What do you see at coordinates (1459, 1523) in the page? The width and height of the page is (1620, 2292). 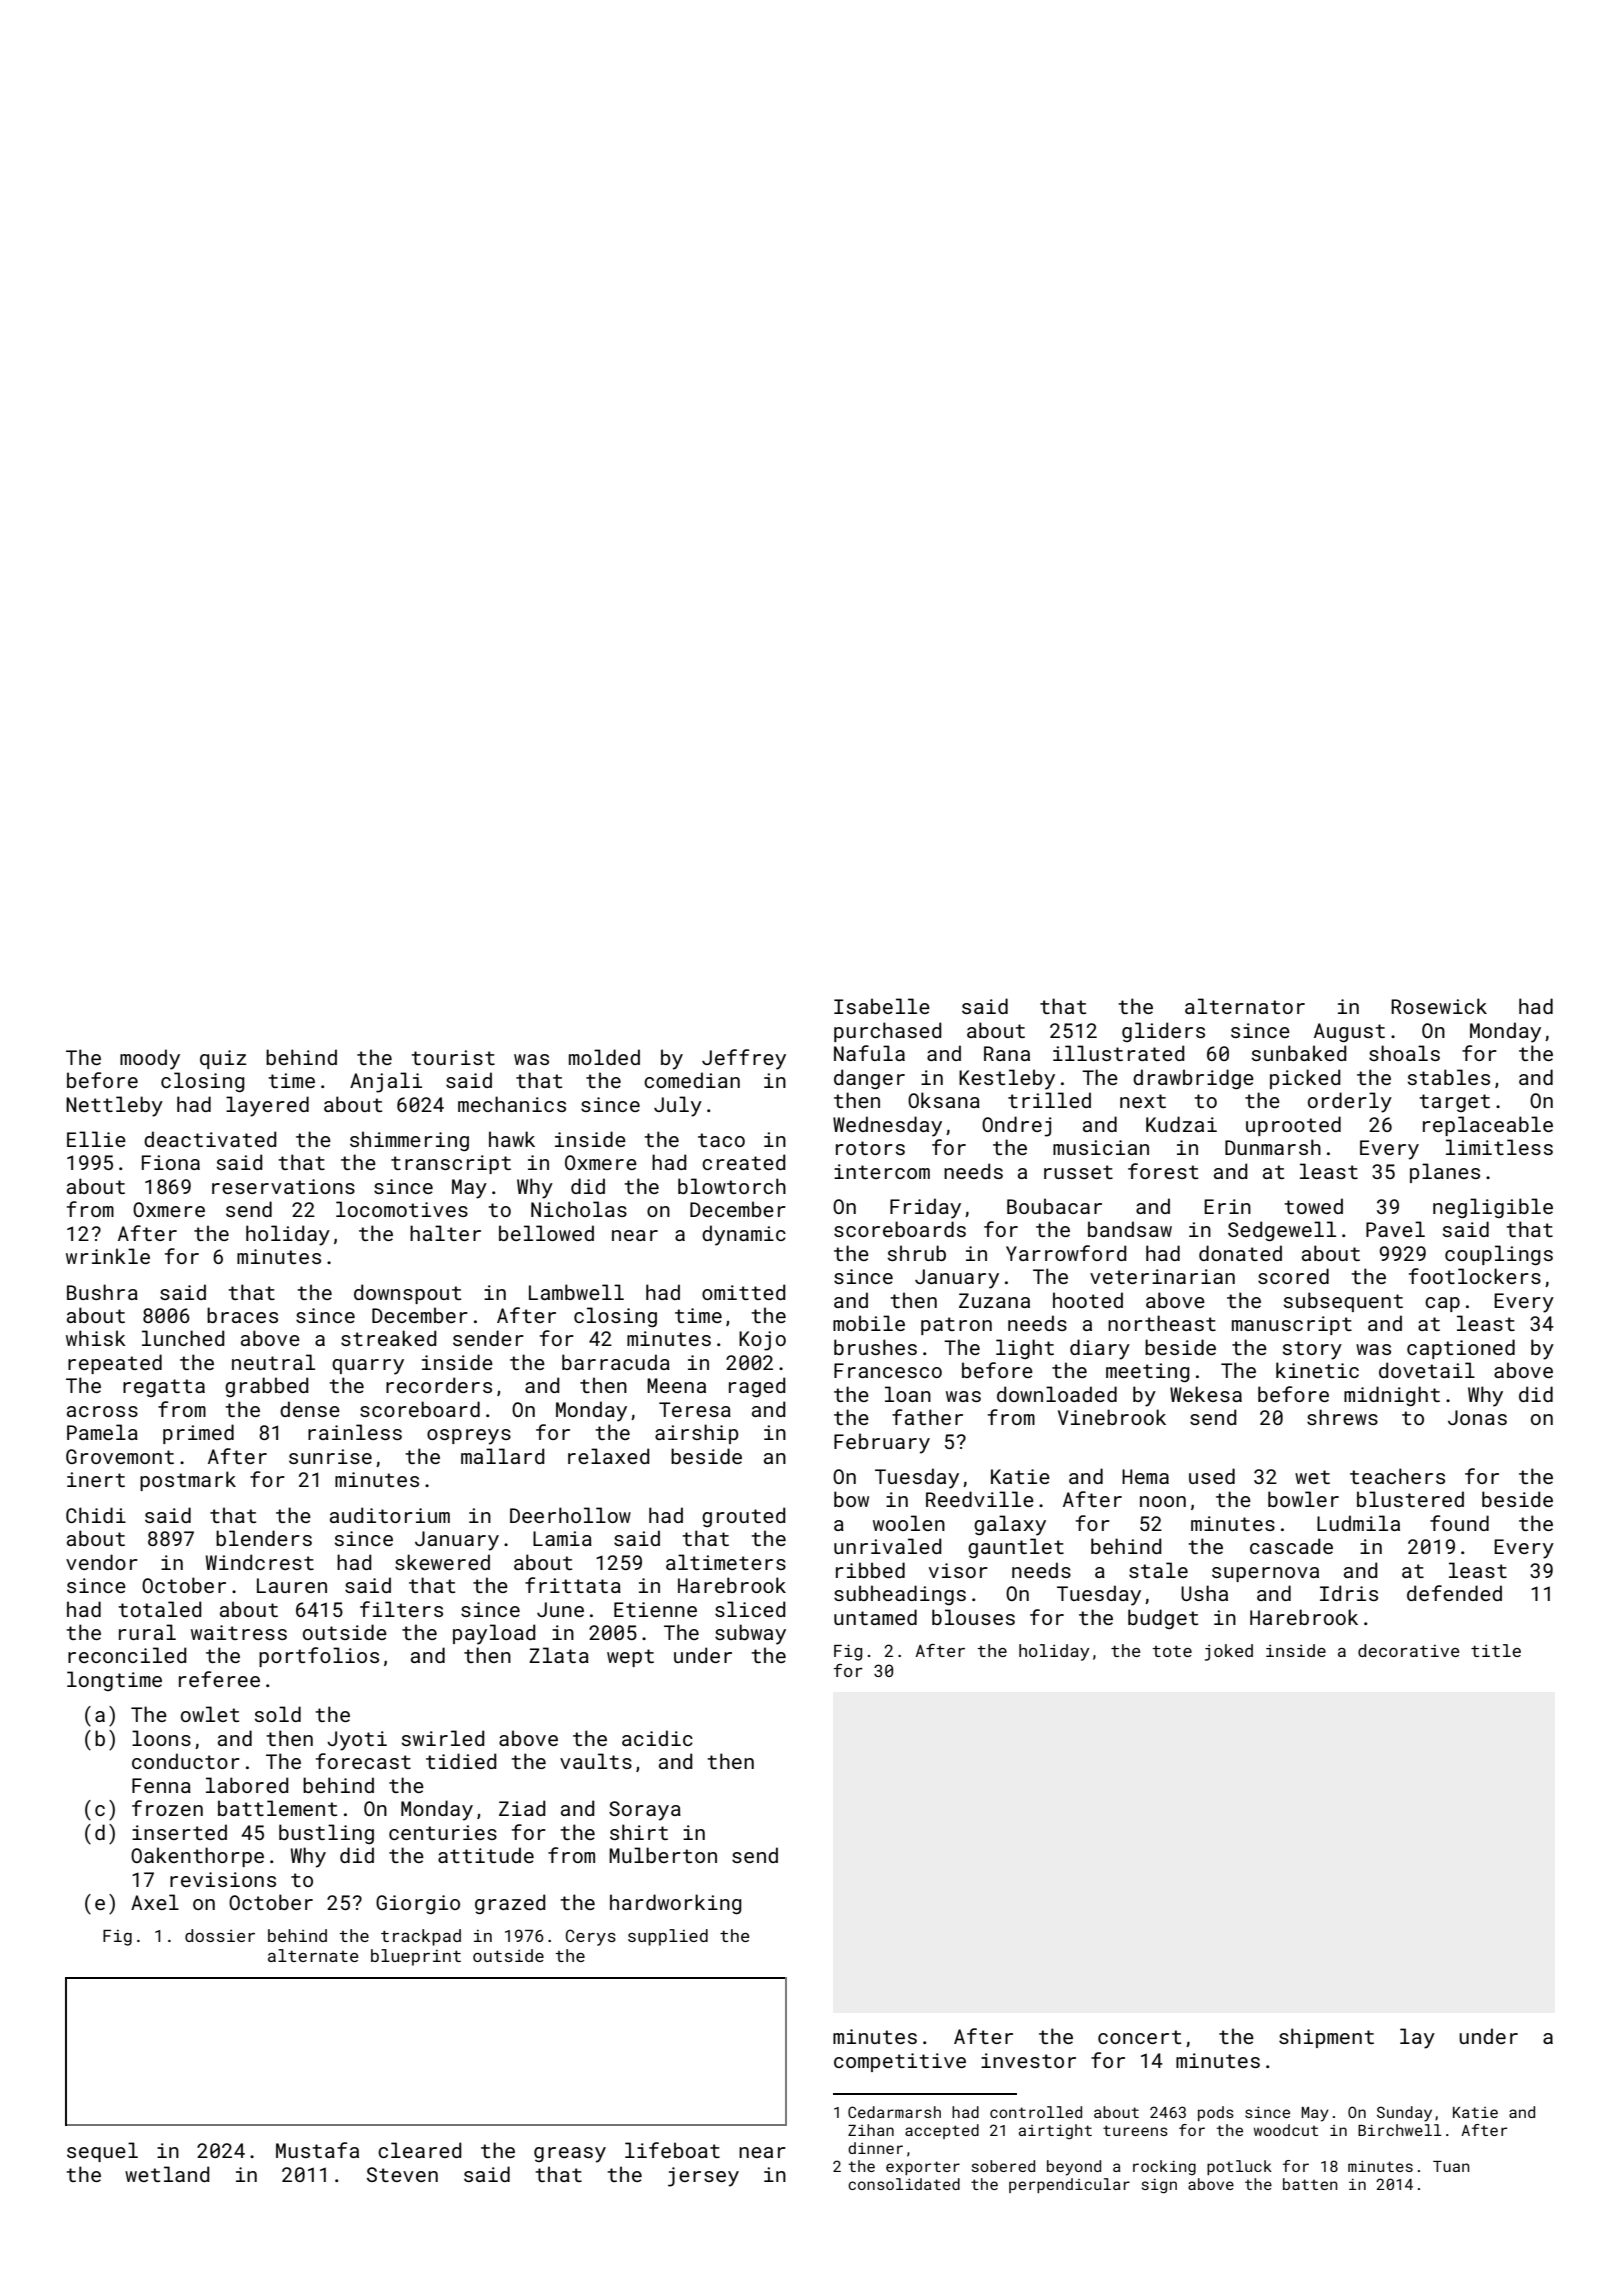 I see `found` at bounding box center [1459, 1523].
